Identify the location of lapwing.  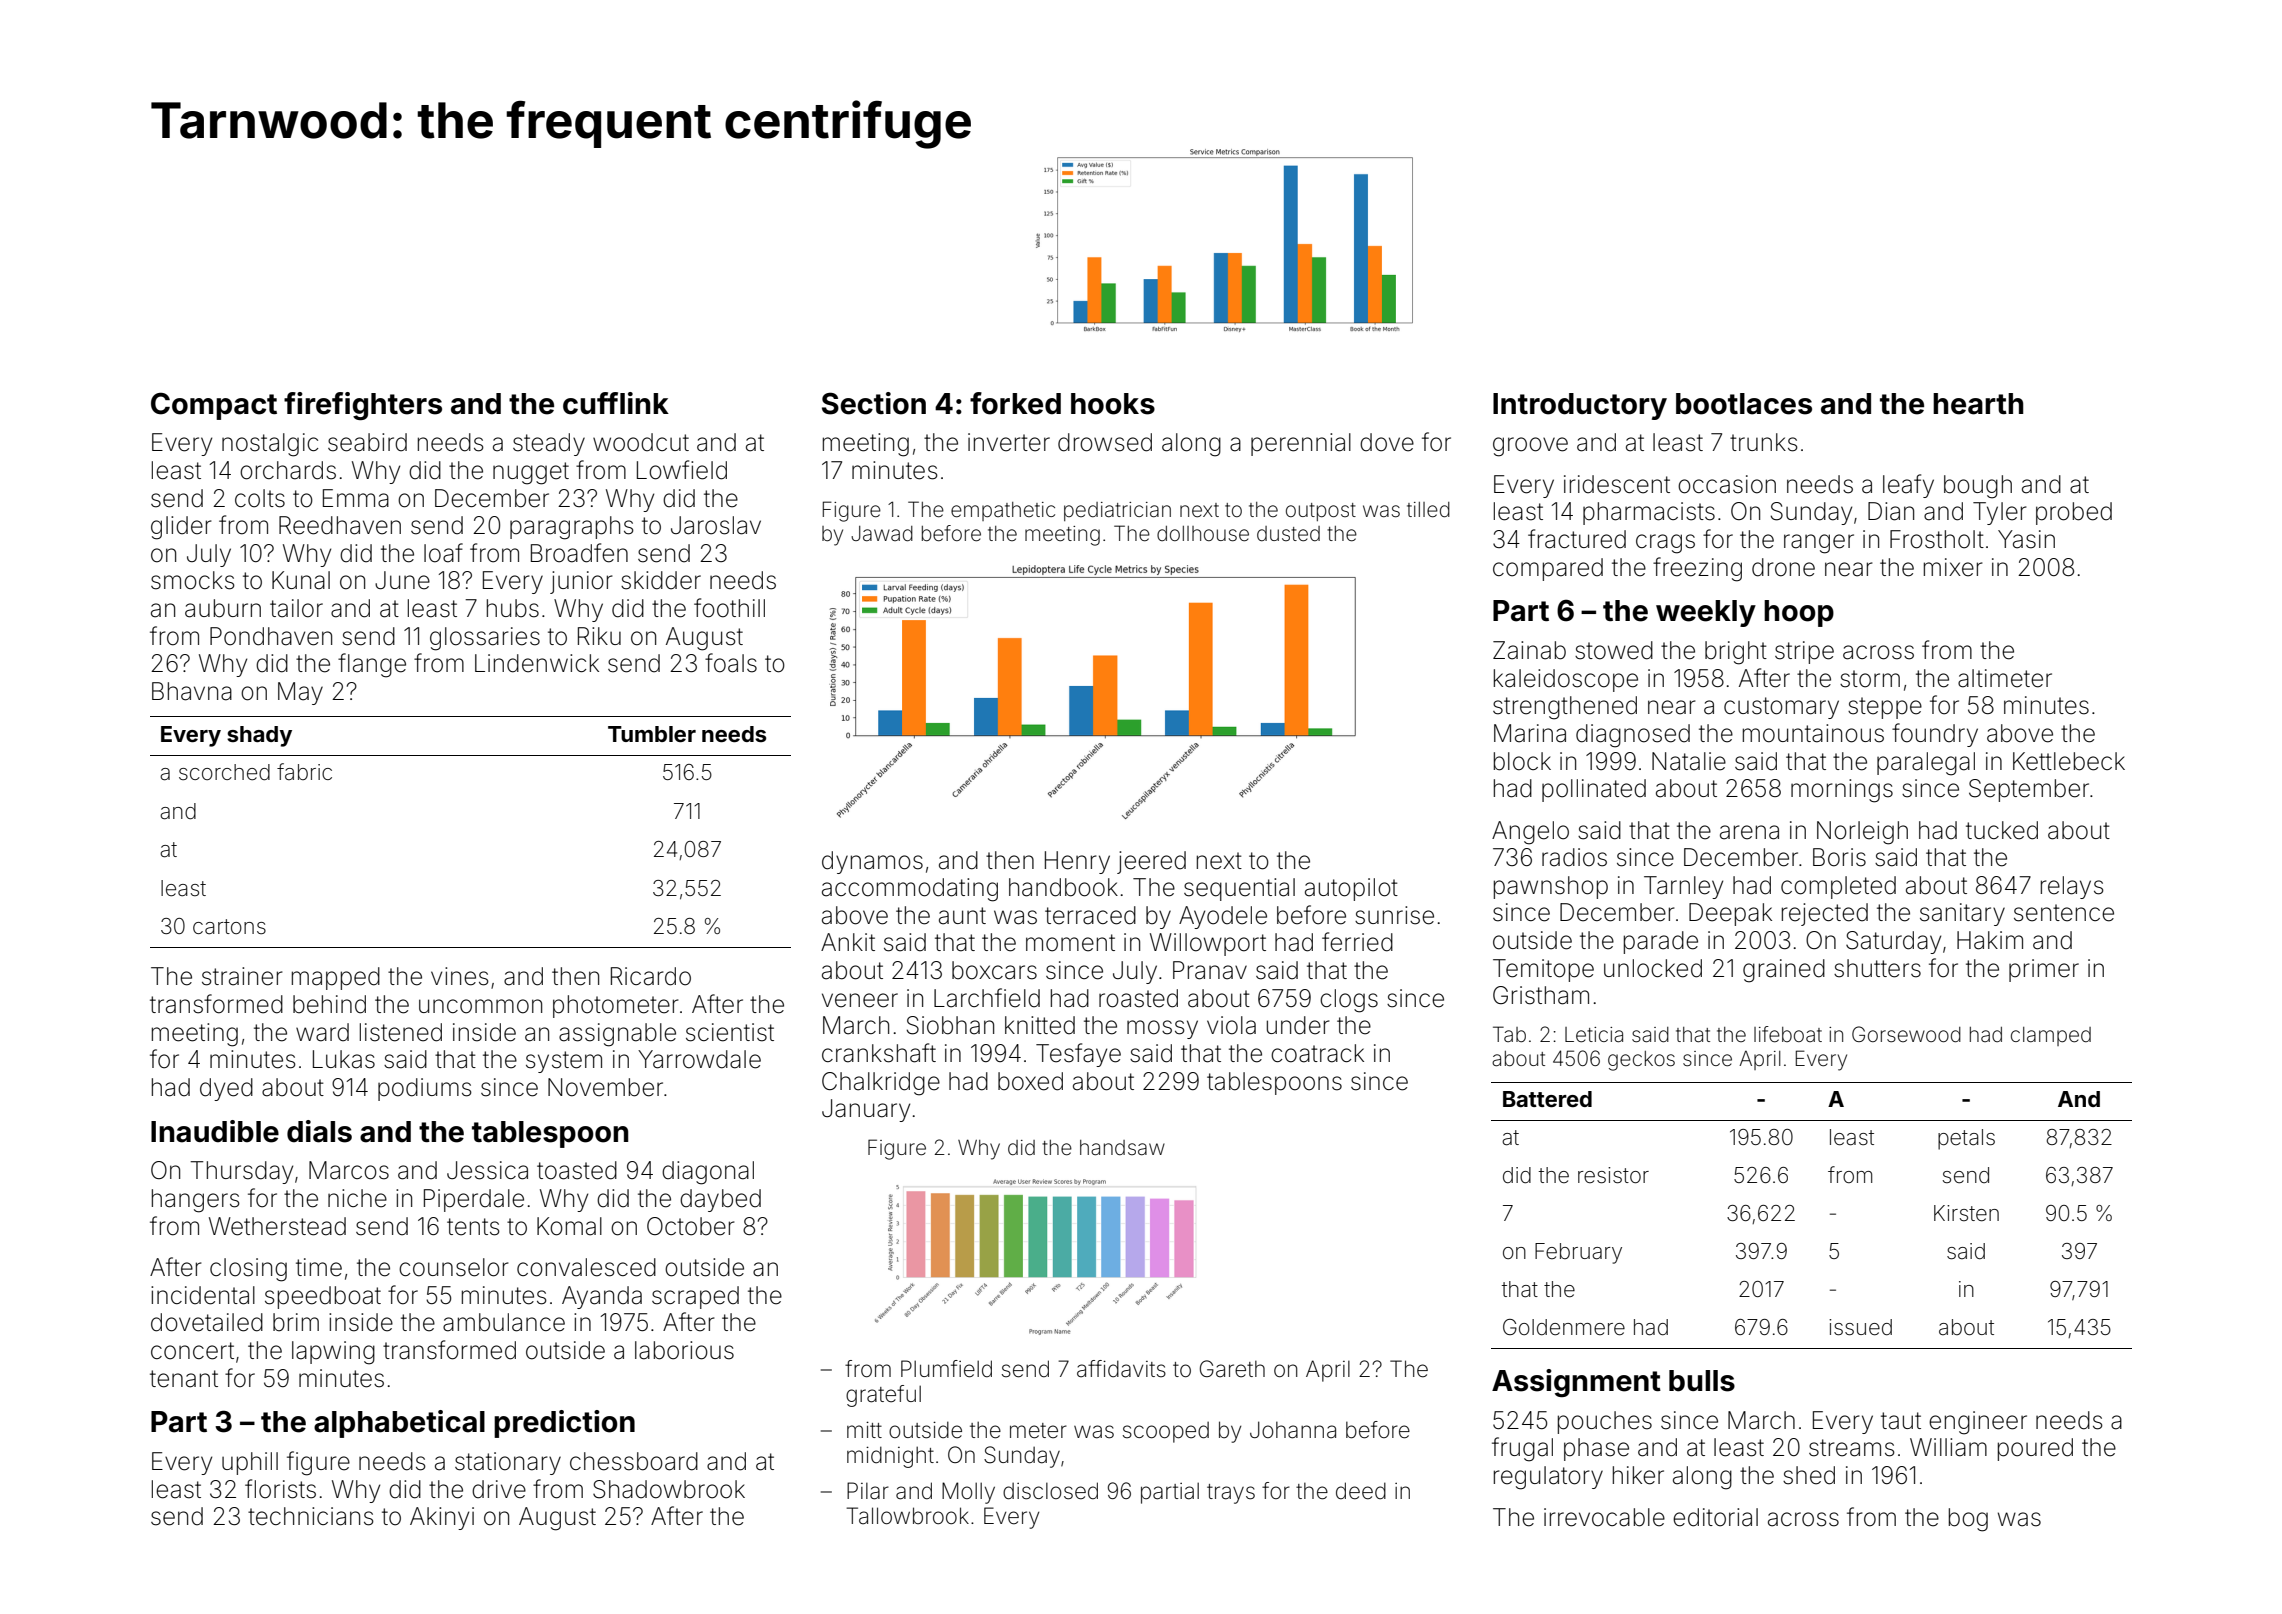
(333, 1353).
